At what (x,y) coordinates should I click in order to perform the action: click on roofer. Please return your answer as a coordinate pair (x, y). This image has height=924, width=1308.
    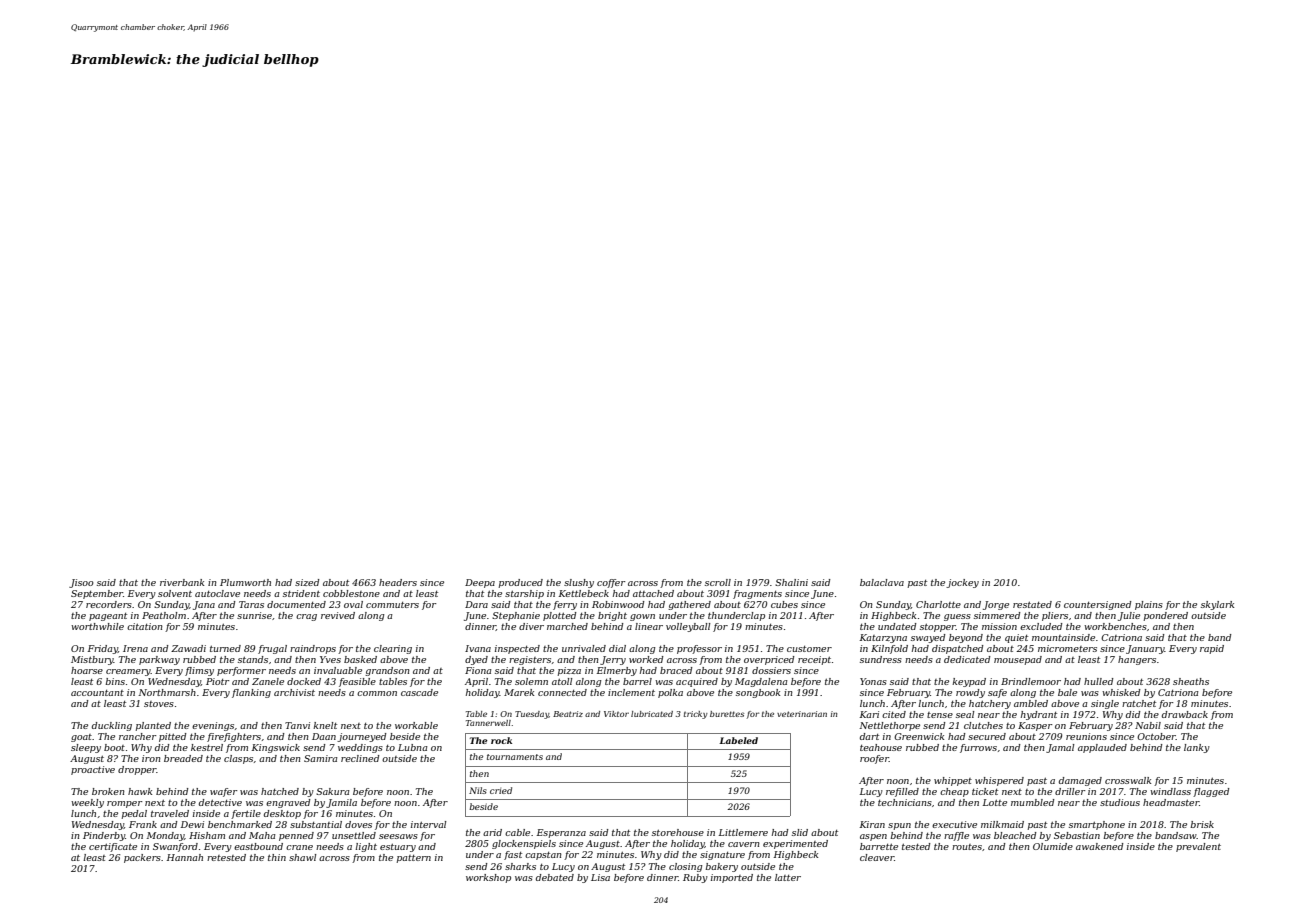
    Looking at the image, I should click on (874, 759).
